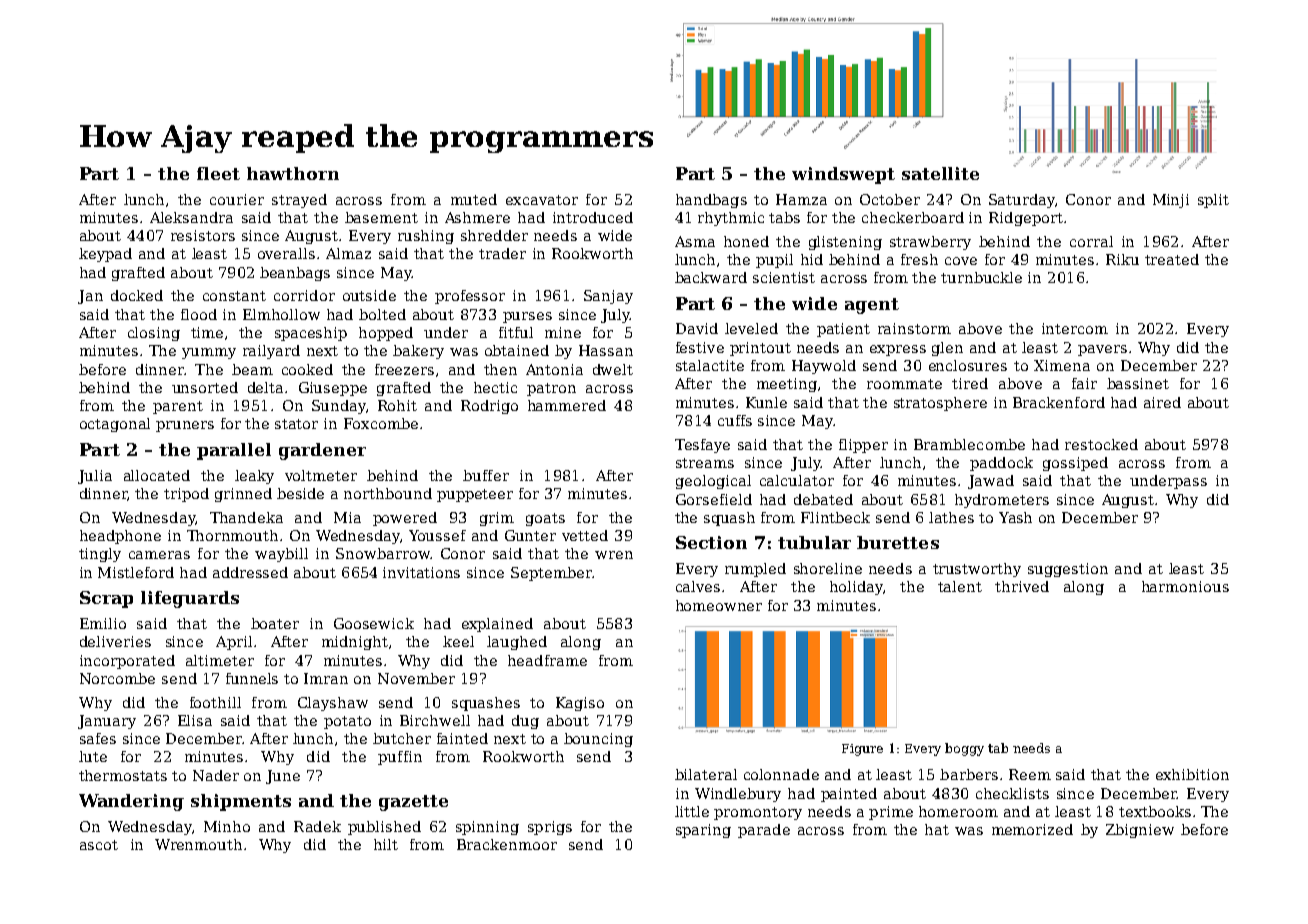 The image size is (1308, 924). Describe the element at coordinates (1162, 402) in the screenshot. I see `aired` at that location.
